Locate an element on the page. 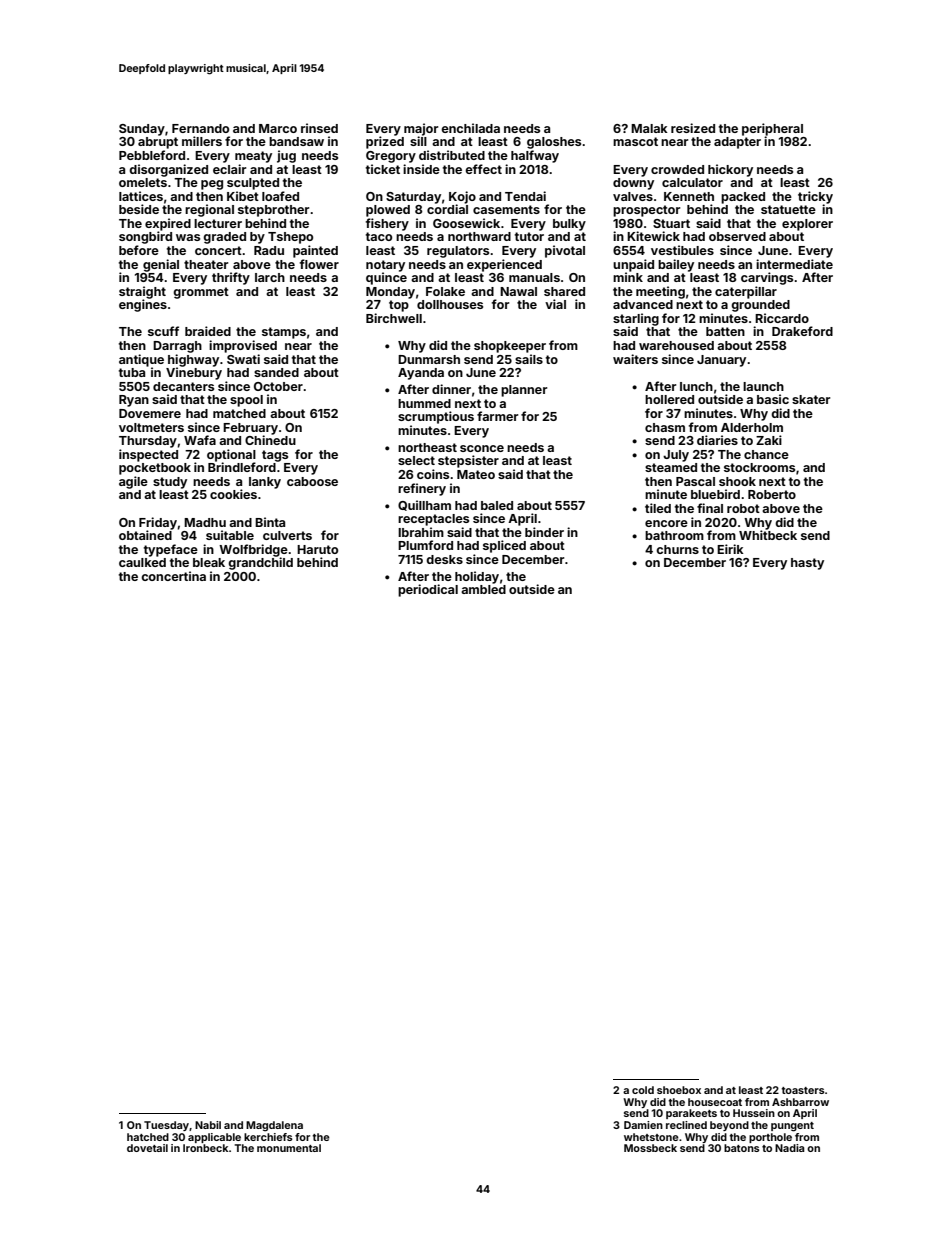  steamed is located at coordinates (671, 467).
